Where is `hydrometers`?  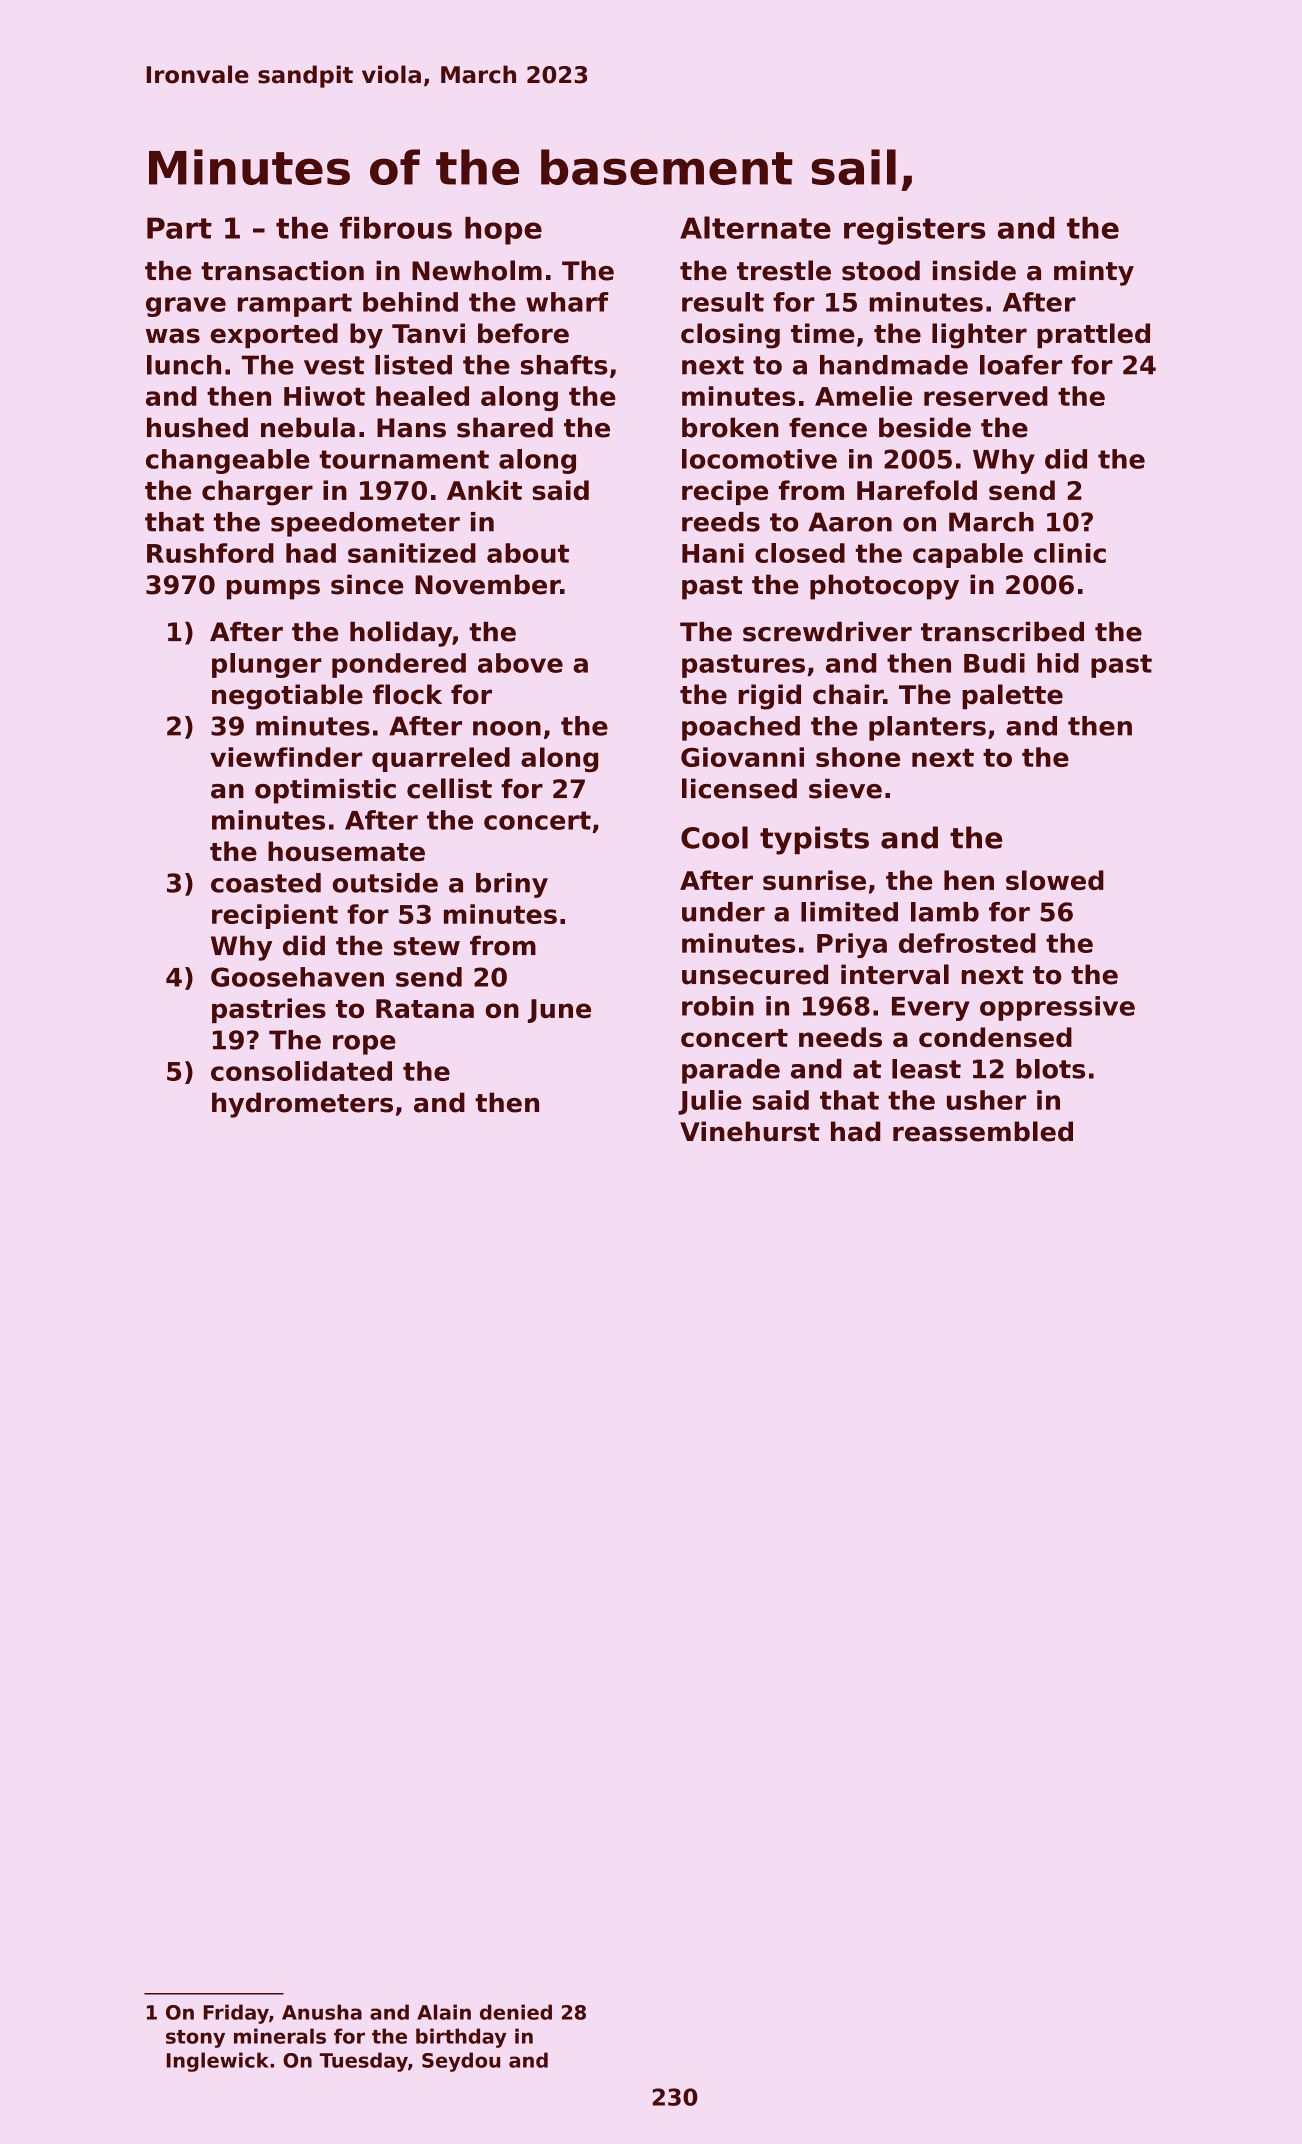
hydrometers is located at coordinates (302, 1105).
